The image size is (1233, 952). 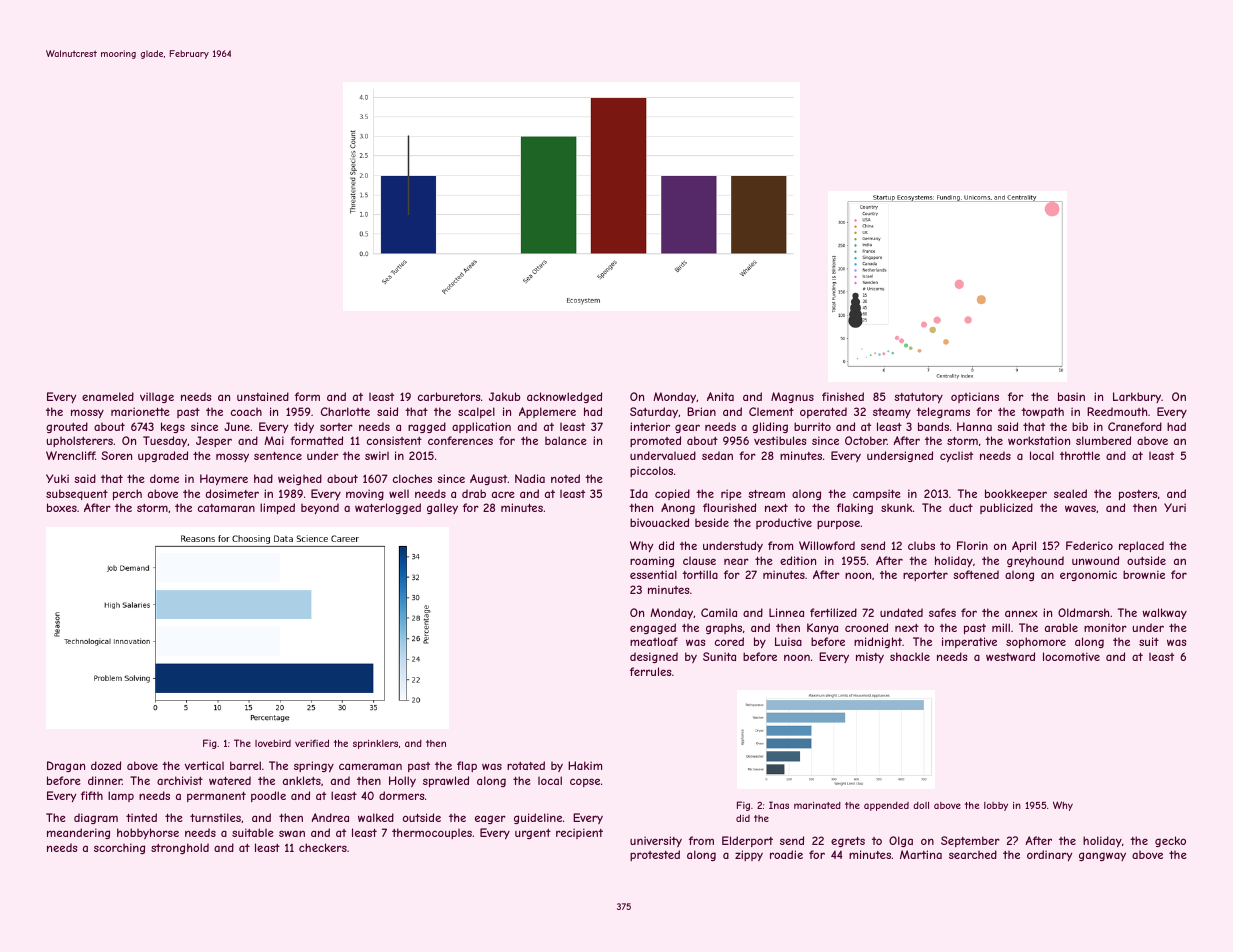 What do you see at coordinates (650, 671) in the page?
I see `ferrules` at bounding box center [650, 671].
